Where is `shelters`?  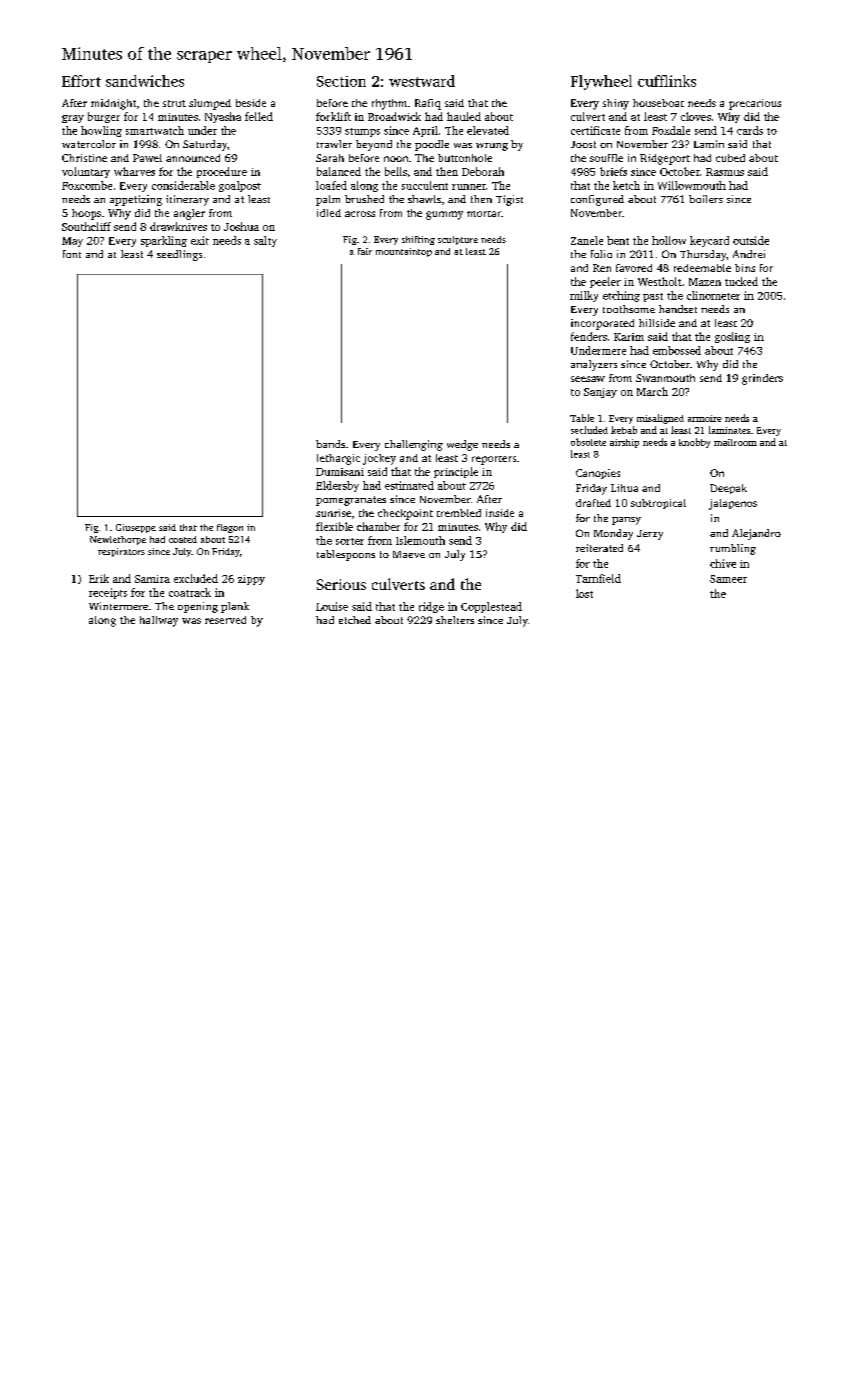 shelters is located at coordinates (455, 620).
